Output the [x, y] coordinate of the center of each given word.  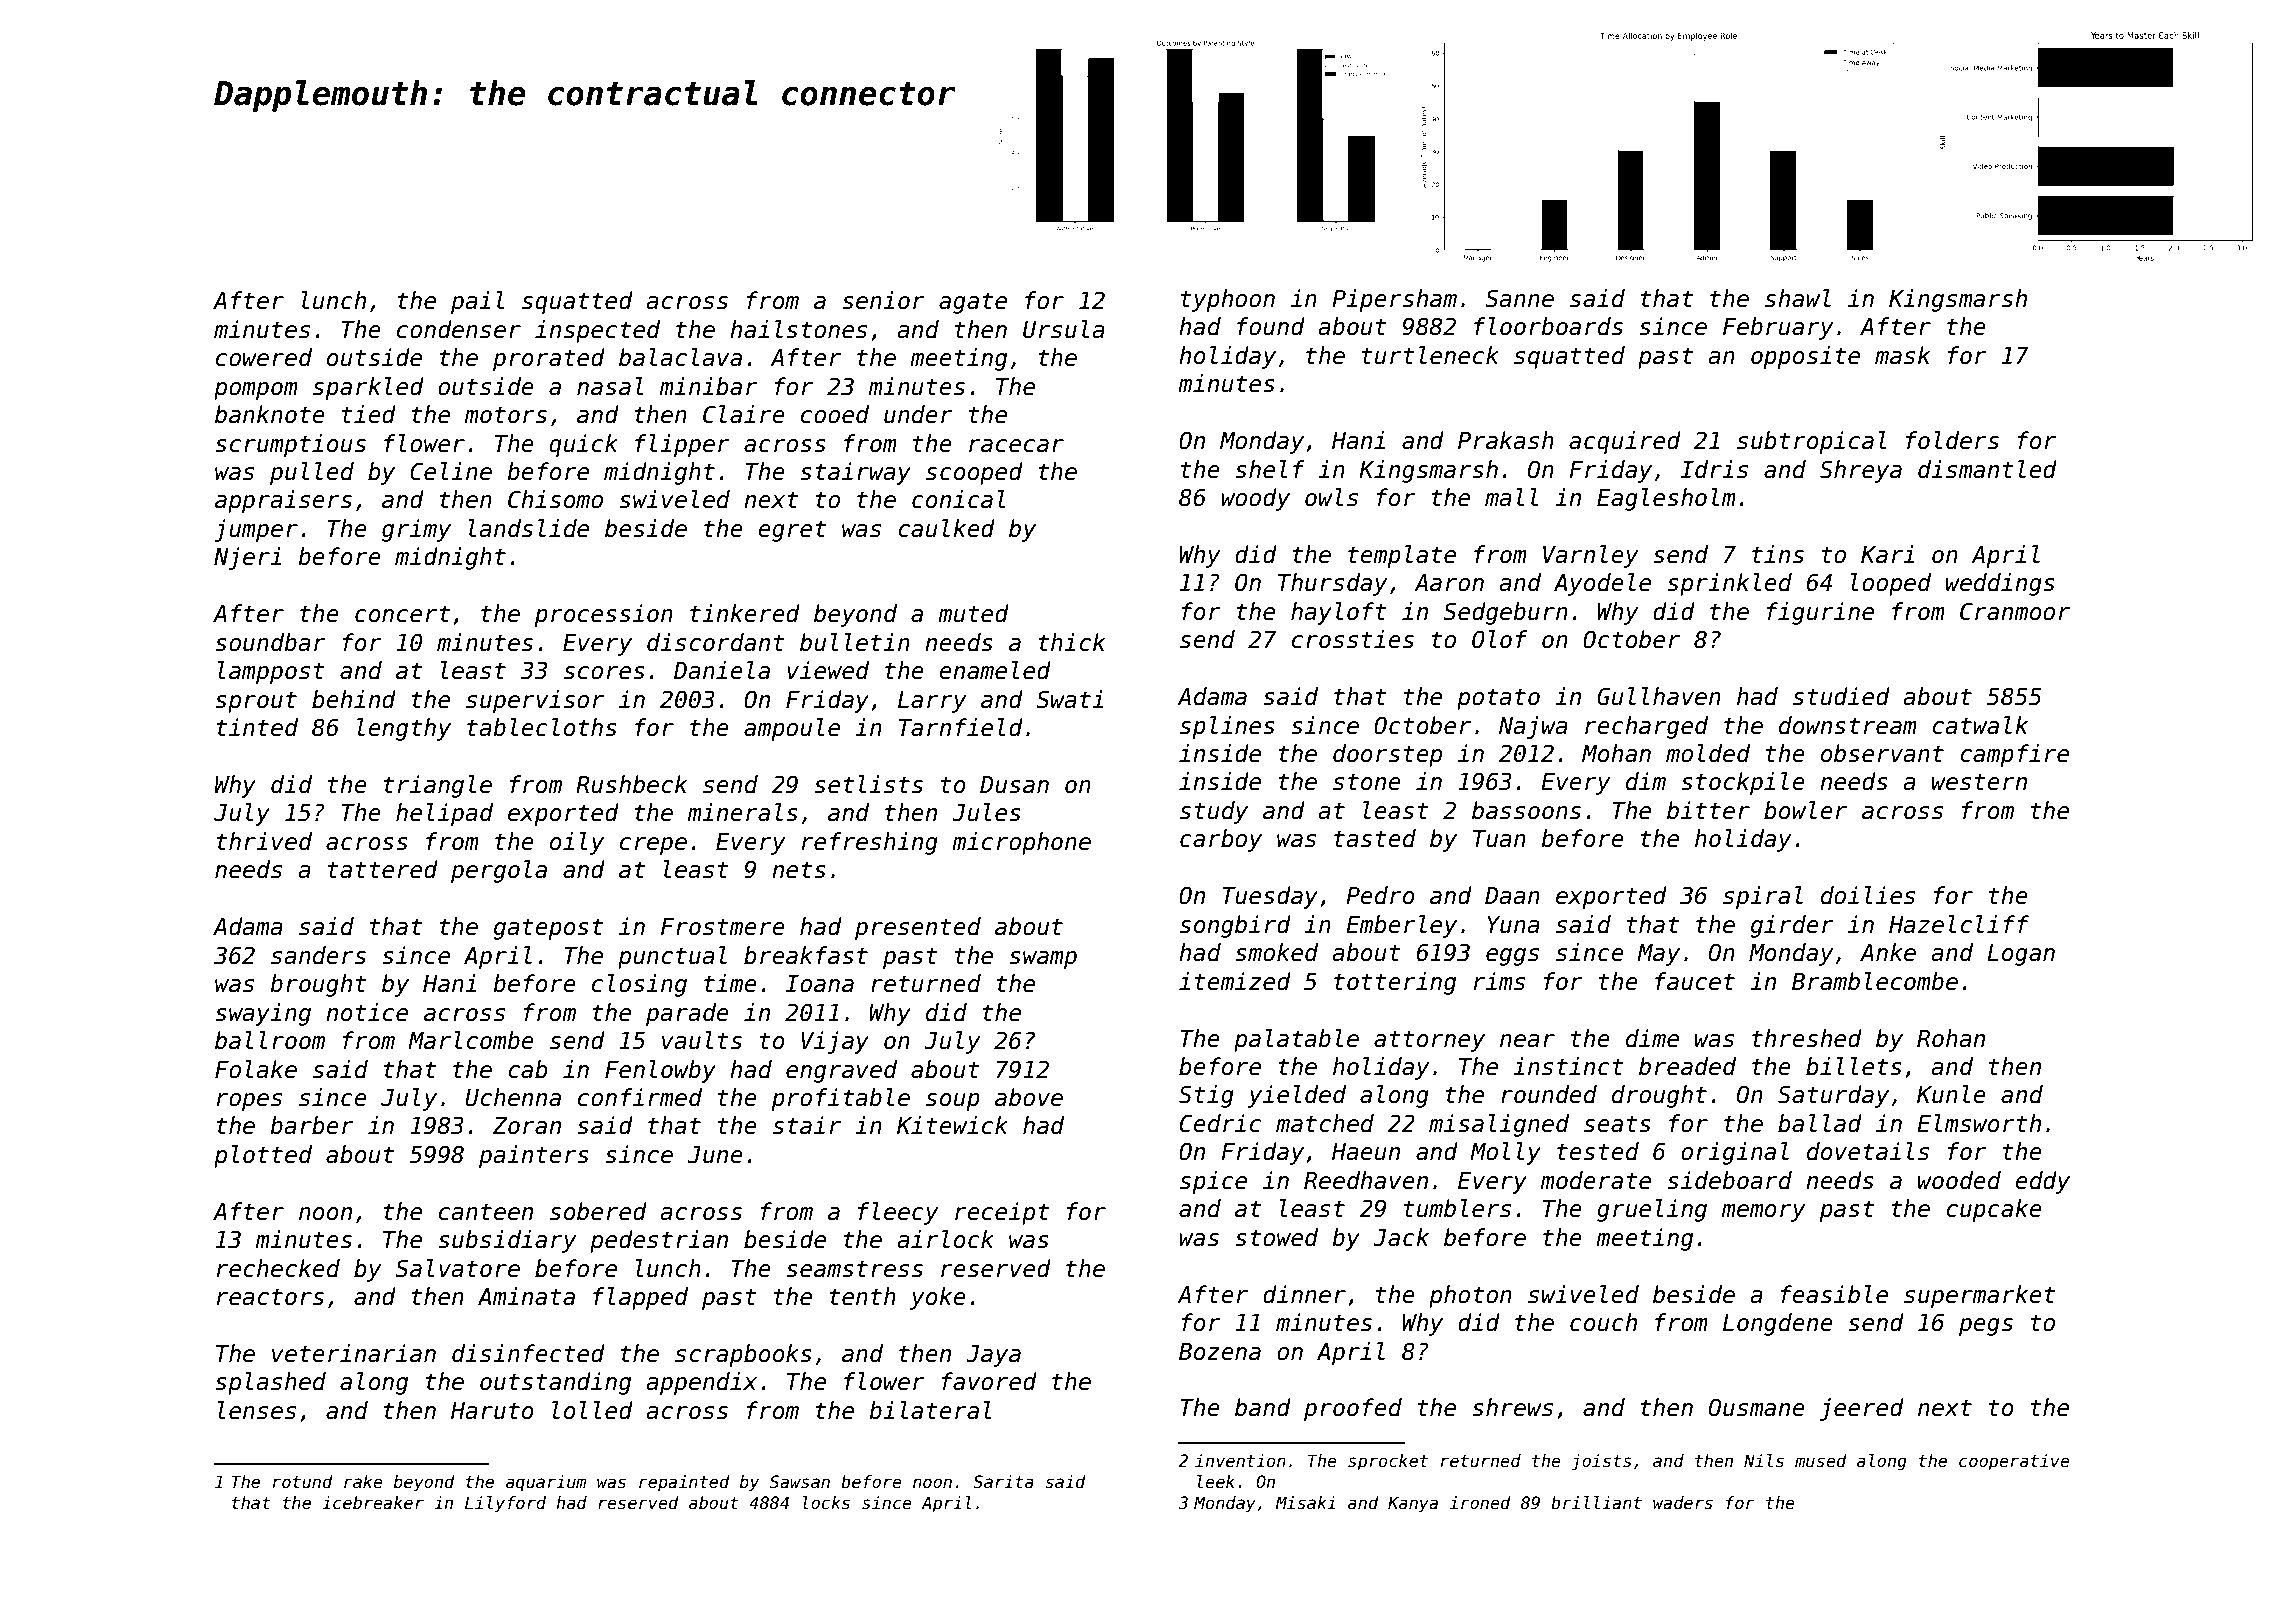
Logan [2021, 955]
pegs [1986, 1327]
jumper [256, 530]
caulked [946, 528]
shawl [1798, 298]
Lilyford [505, 1504]
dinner [1304, 1294]
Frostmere [723, 927]
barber [312, 1125]
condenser [459, 329]
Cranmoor [2015, 611]
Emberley [1401, 926]
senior [883, 300]
